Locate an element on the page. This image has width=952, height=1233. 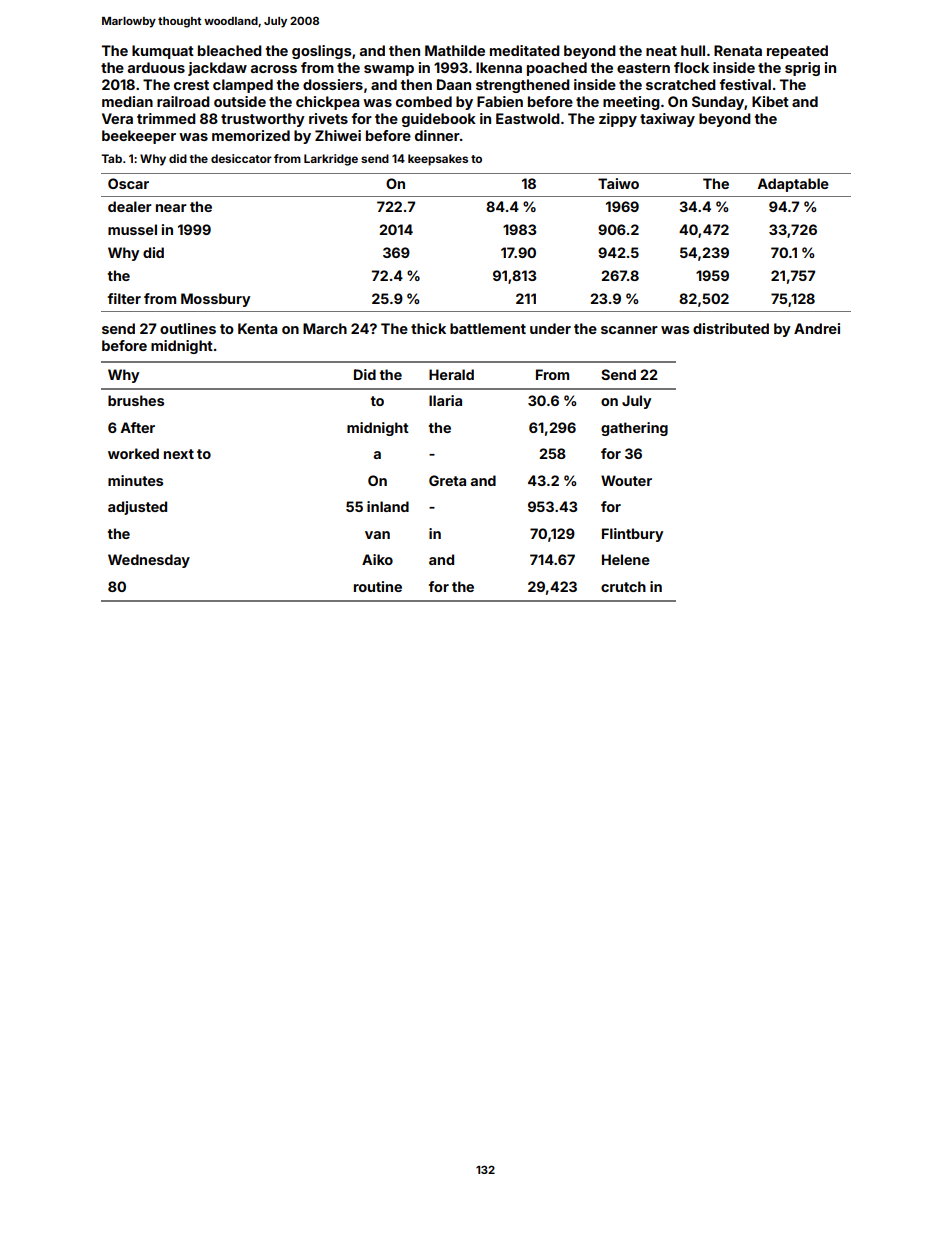
Adaptable is located at coordinates (793, 185).
